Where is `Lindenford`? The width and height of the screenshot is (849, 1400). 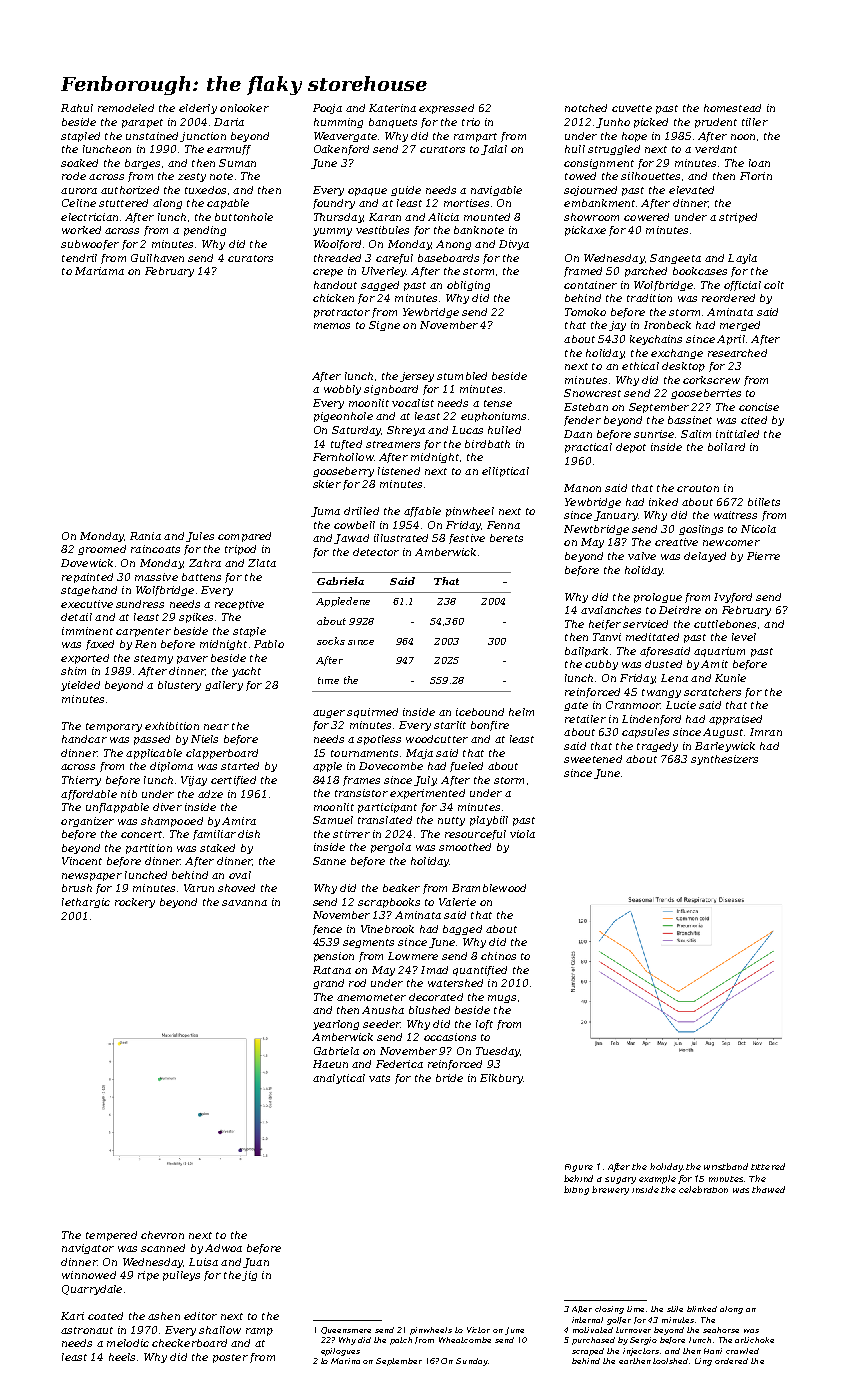
Lindenford is located at coordinates (651, 720).
